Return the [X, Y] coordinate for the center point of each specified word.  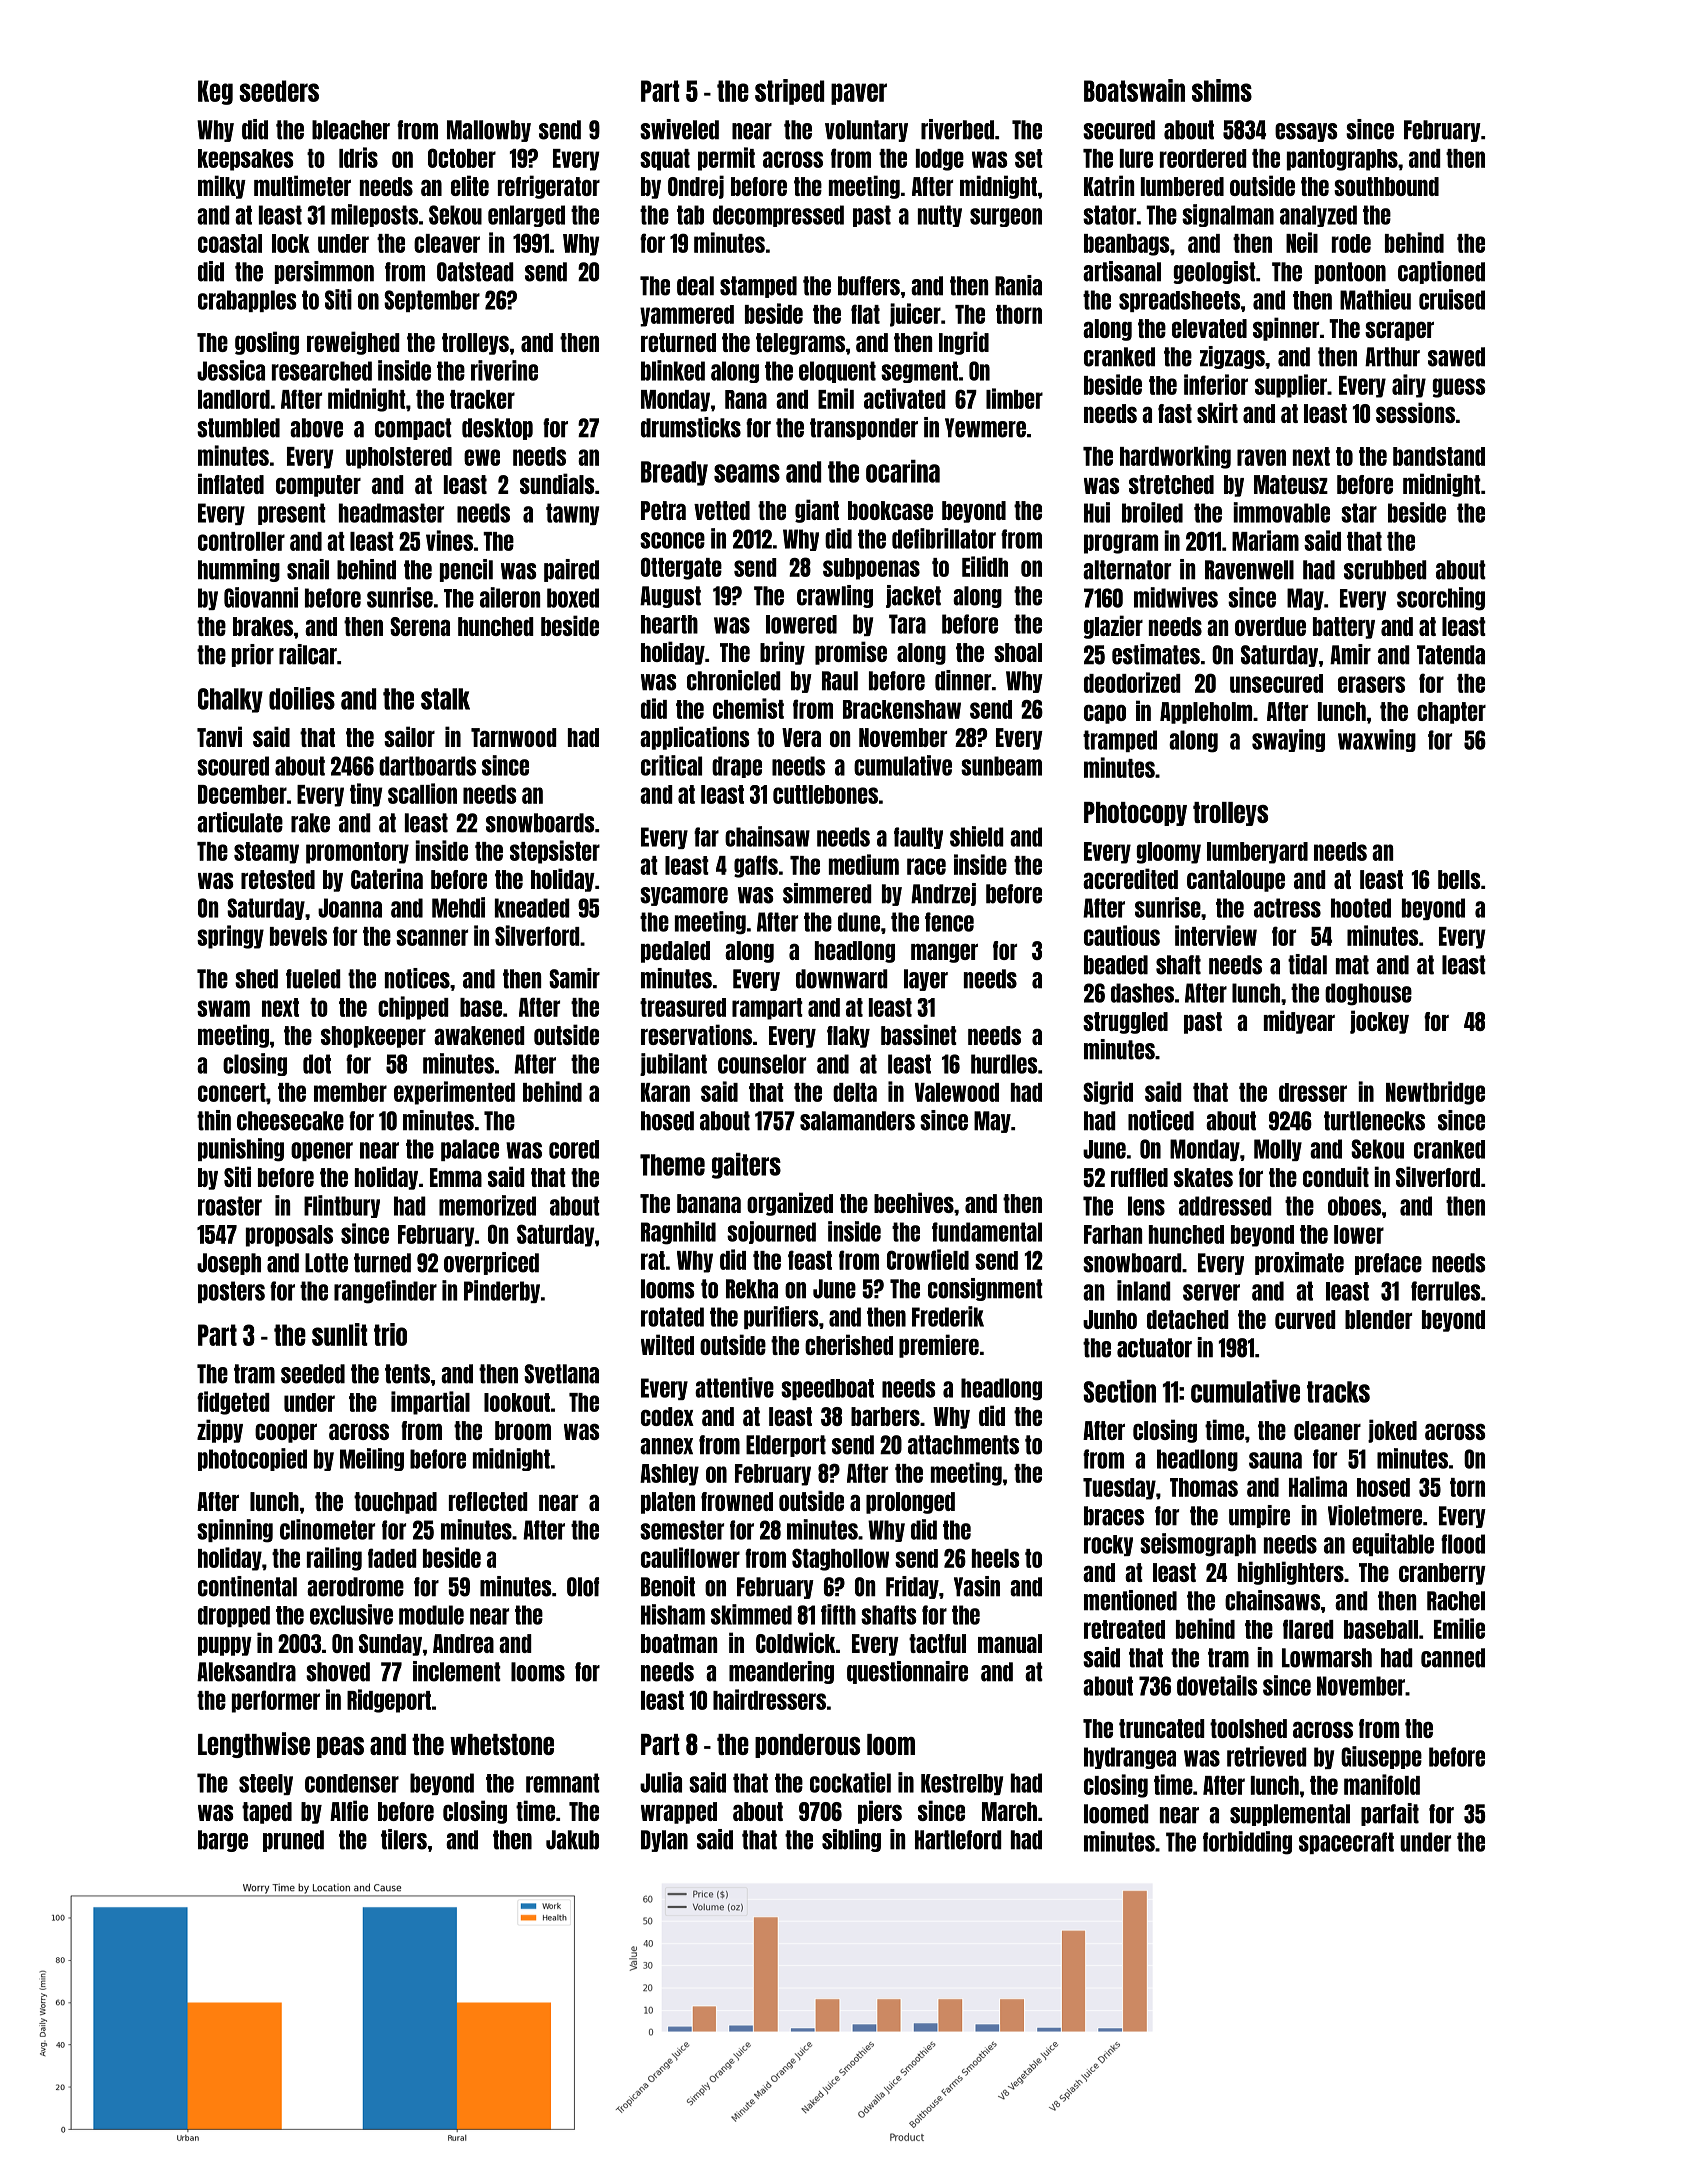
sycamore [684, 896]
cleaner [1327, 1430]
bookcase [890, 510]
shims [1222, 90]
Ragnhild [678, 1233]
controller [241, 541]
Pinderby [502, 1291]
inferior [1216, 384]
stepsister [555, 852]
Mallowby [489, 131]
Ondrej [696, 187]
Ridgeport [389, 1701]
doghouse [1368, 994]
